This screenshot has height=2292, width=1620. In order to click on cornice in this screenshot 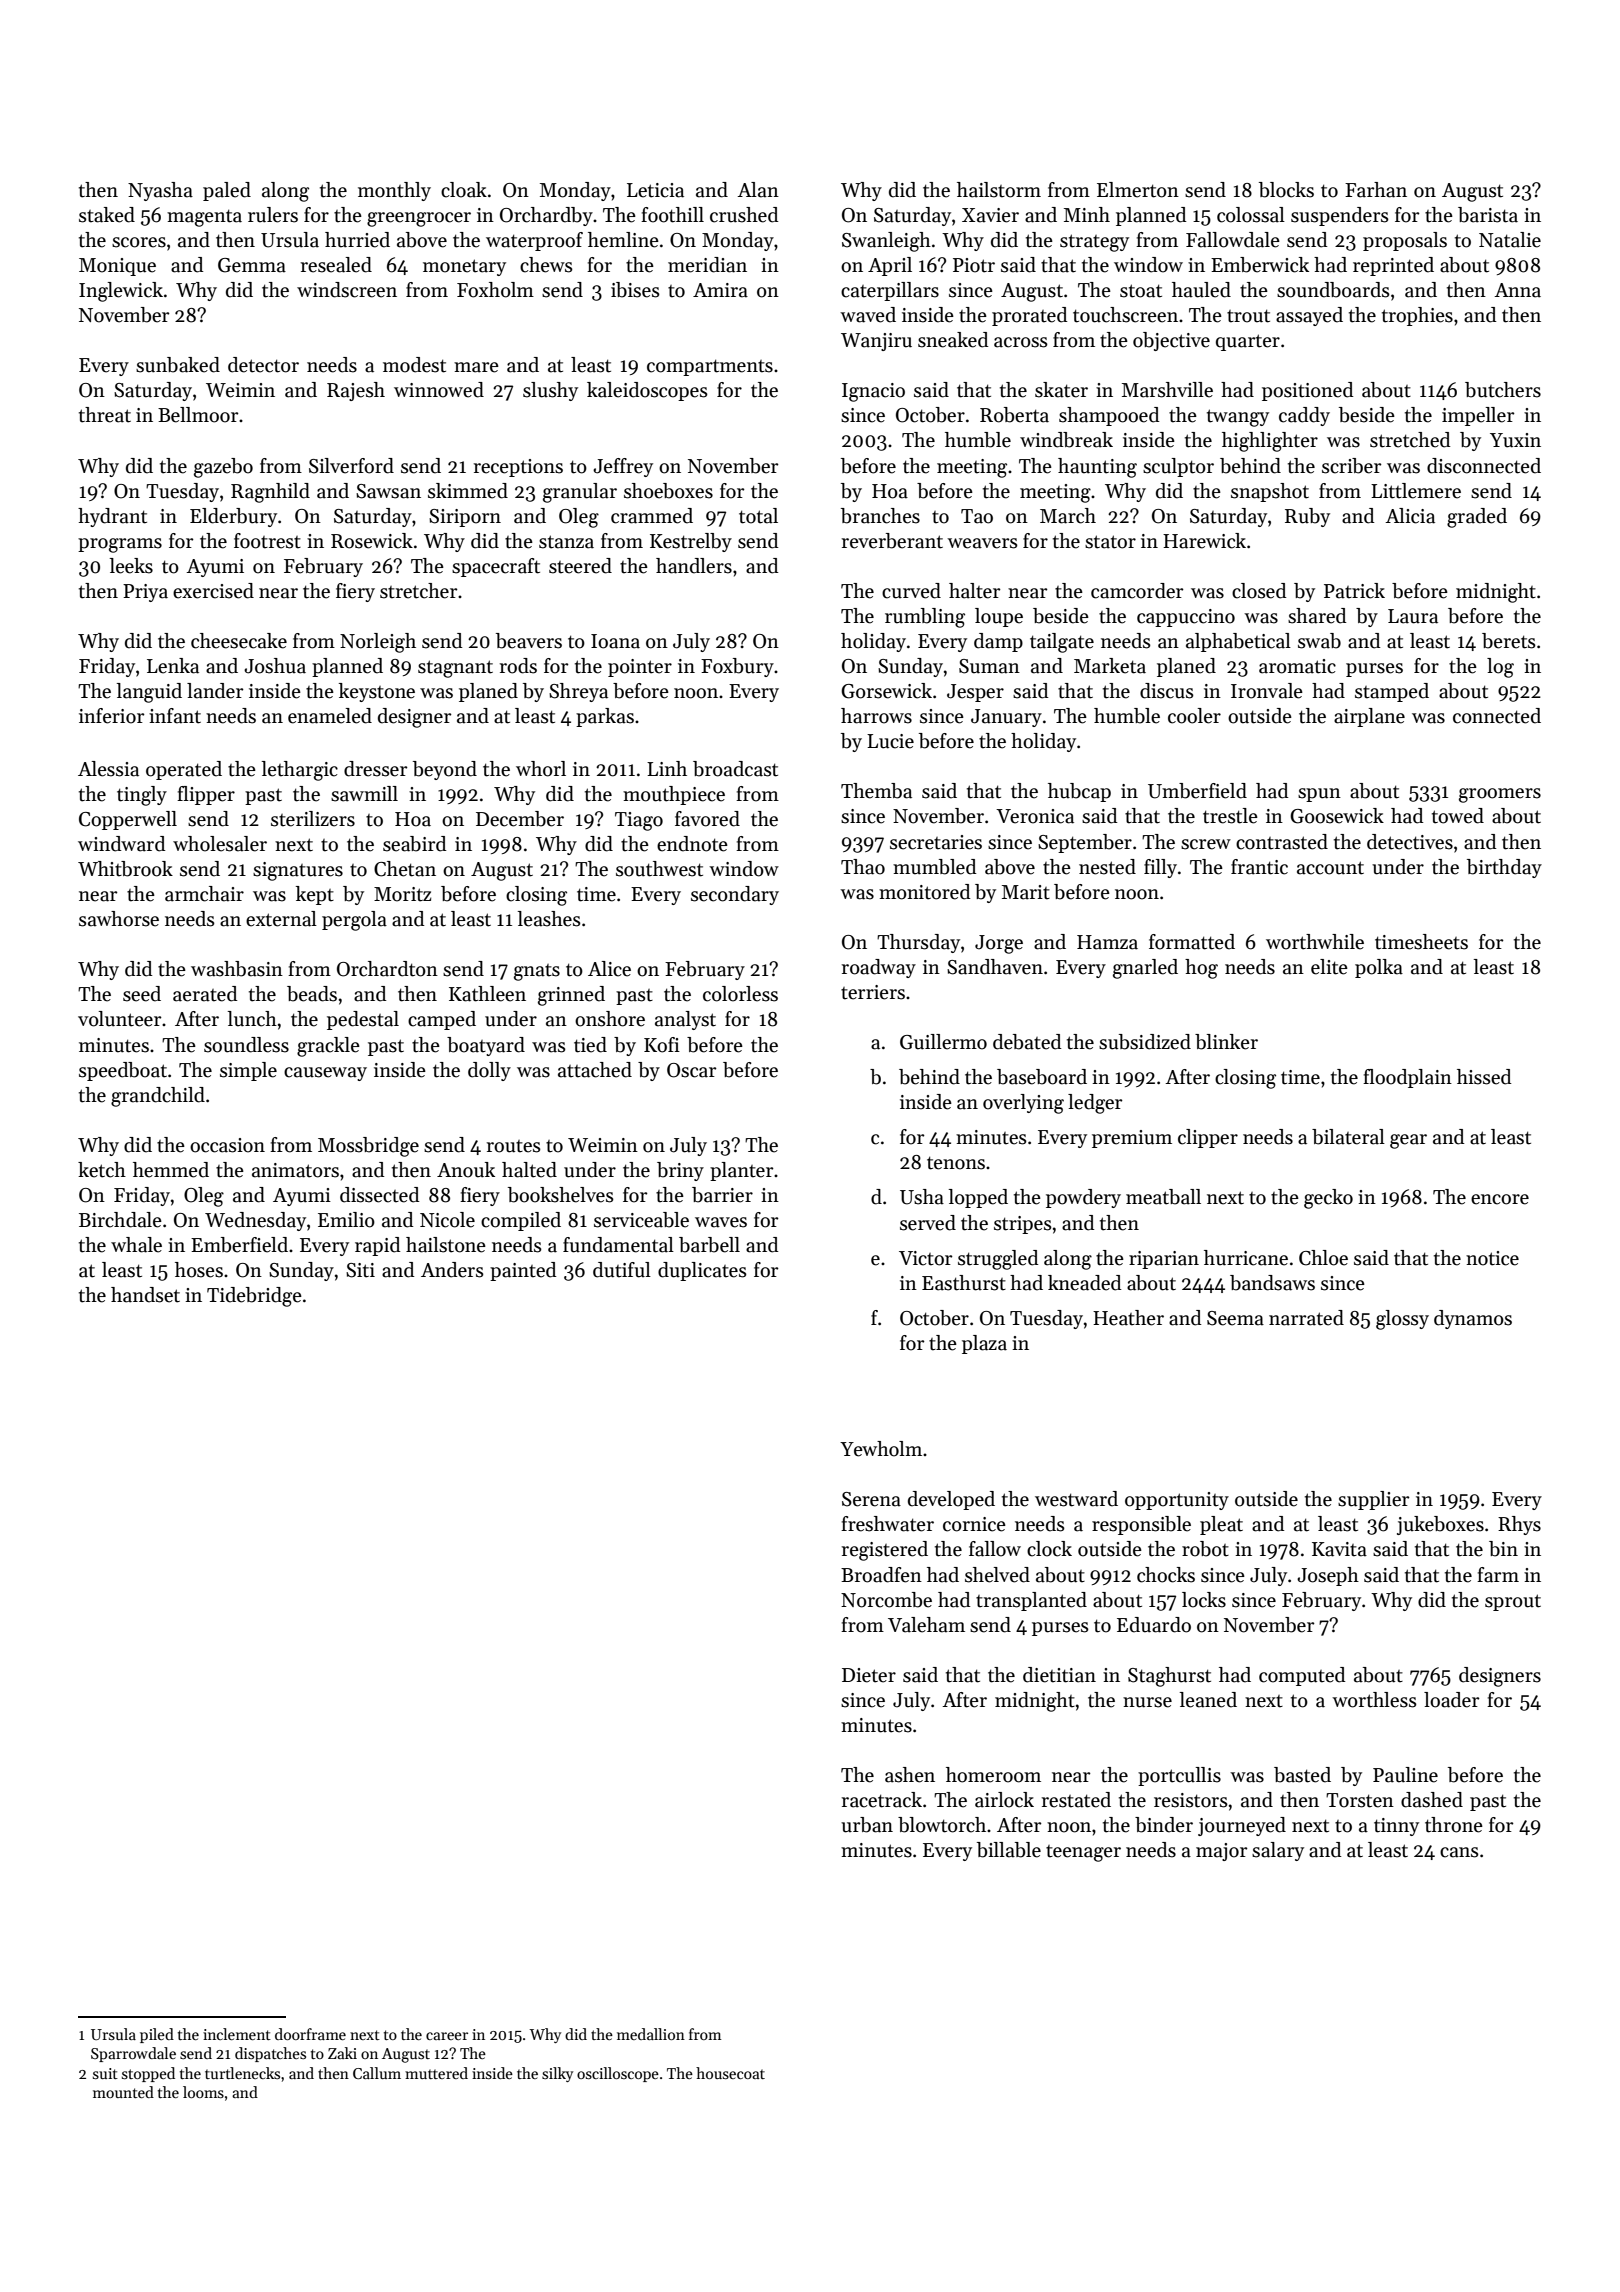, I will do `click(974, 1524)`.
